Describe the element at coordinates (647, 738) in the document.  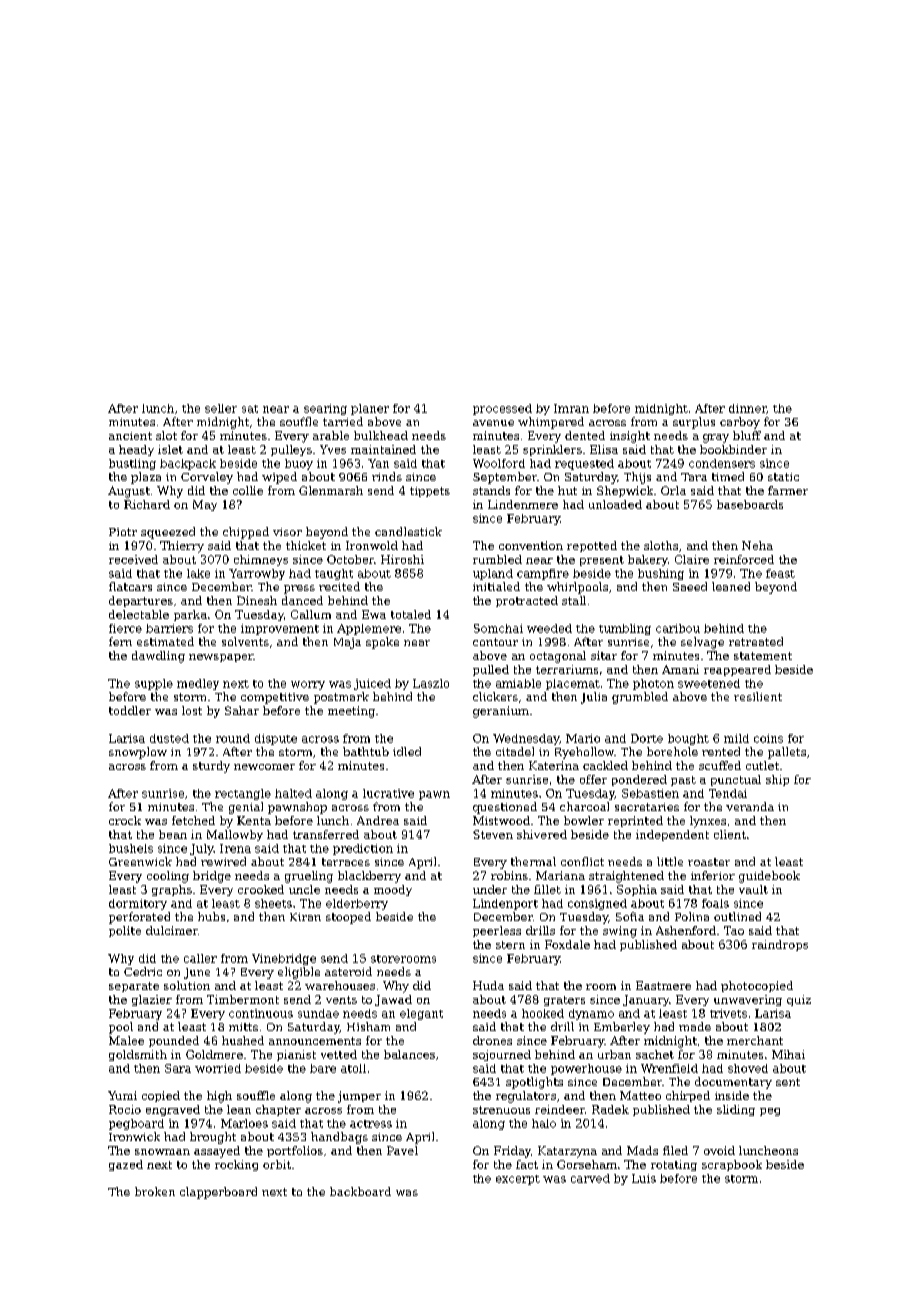
I see `Dorte` at that location.
